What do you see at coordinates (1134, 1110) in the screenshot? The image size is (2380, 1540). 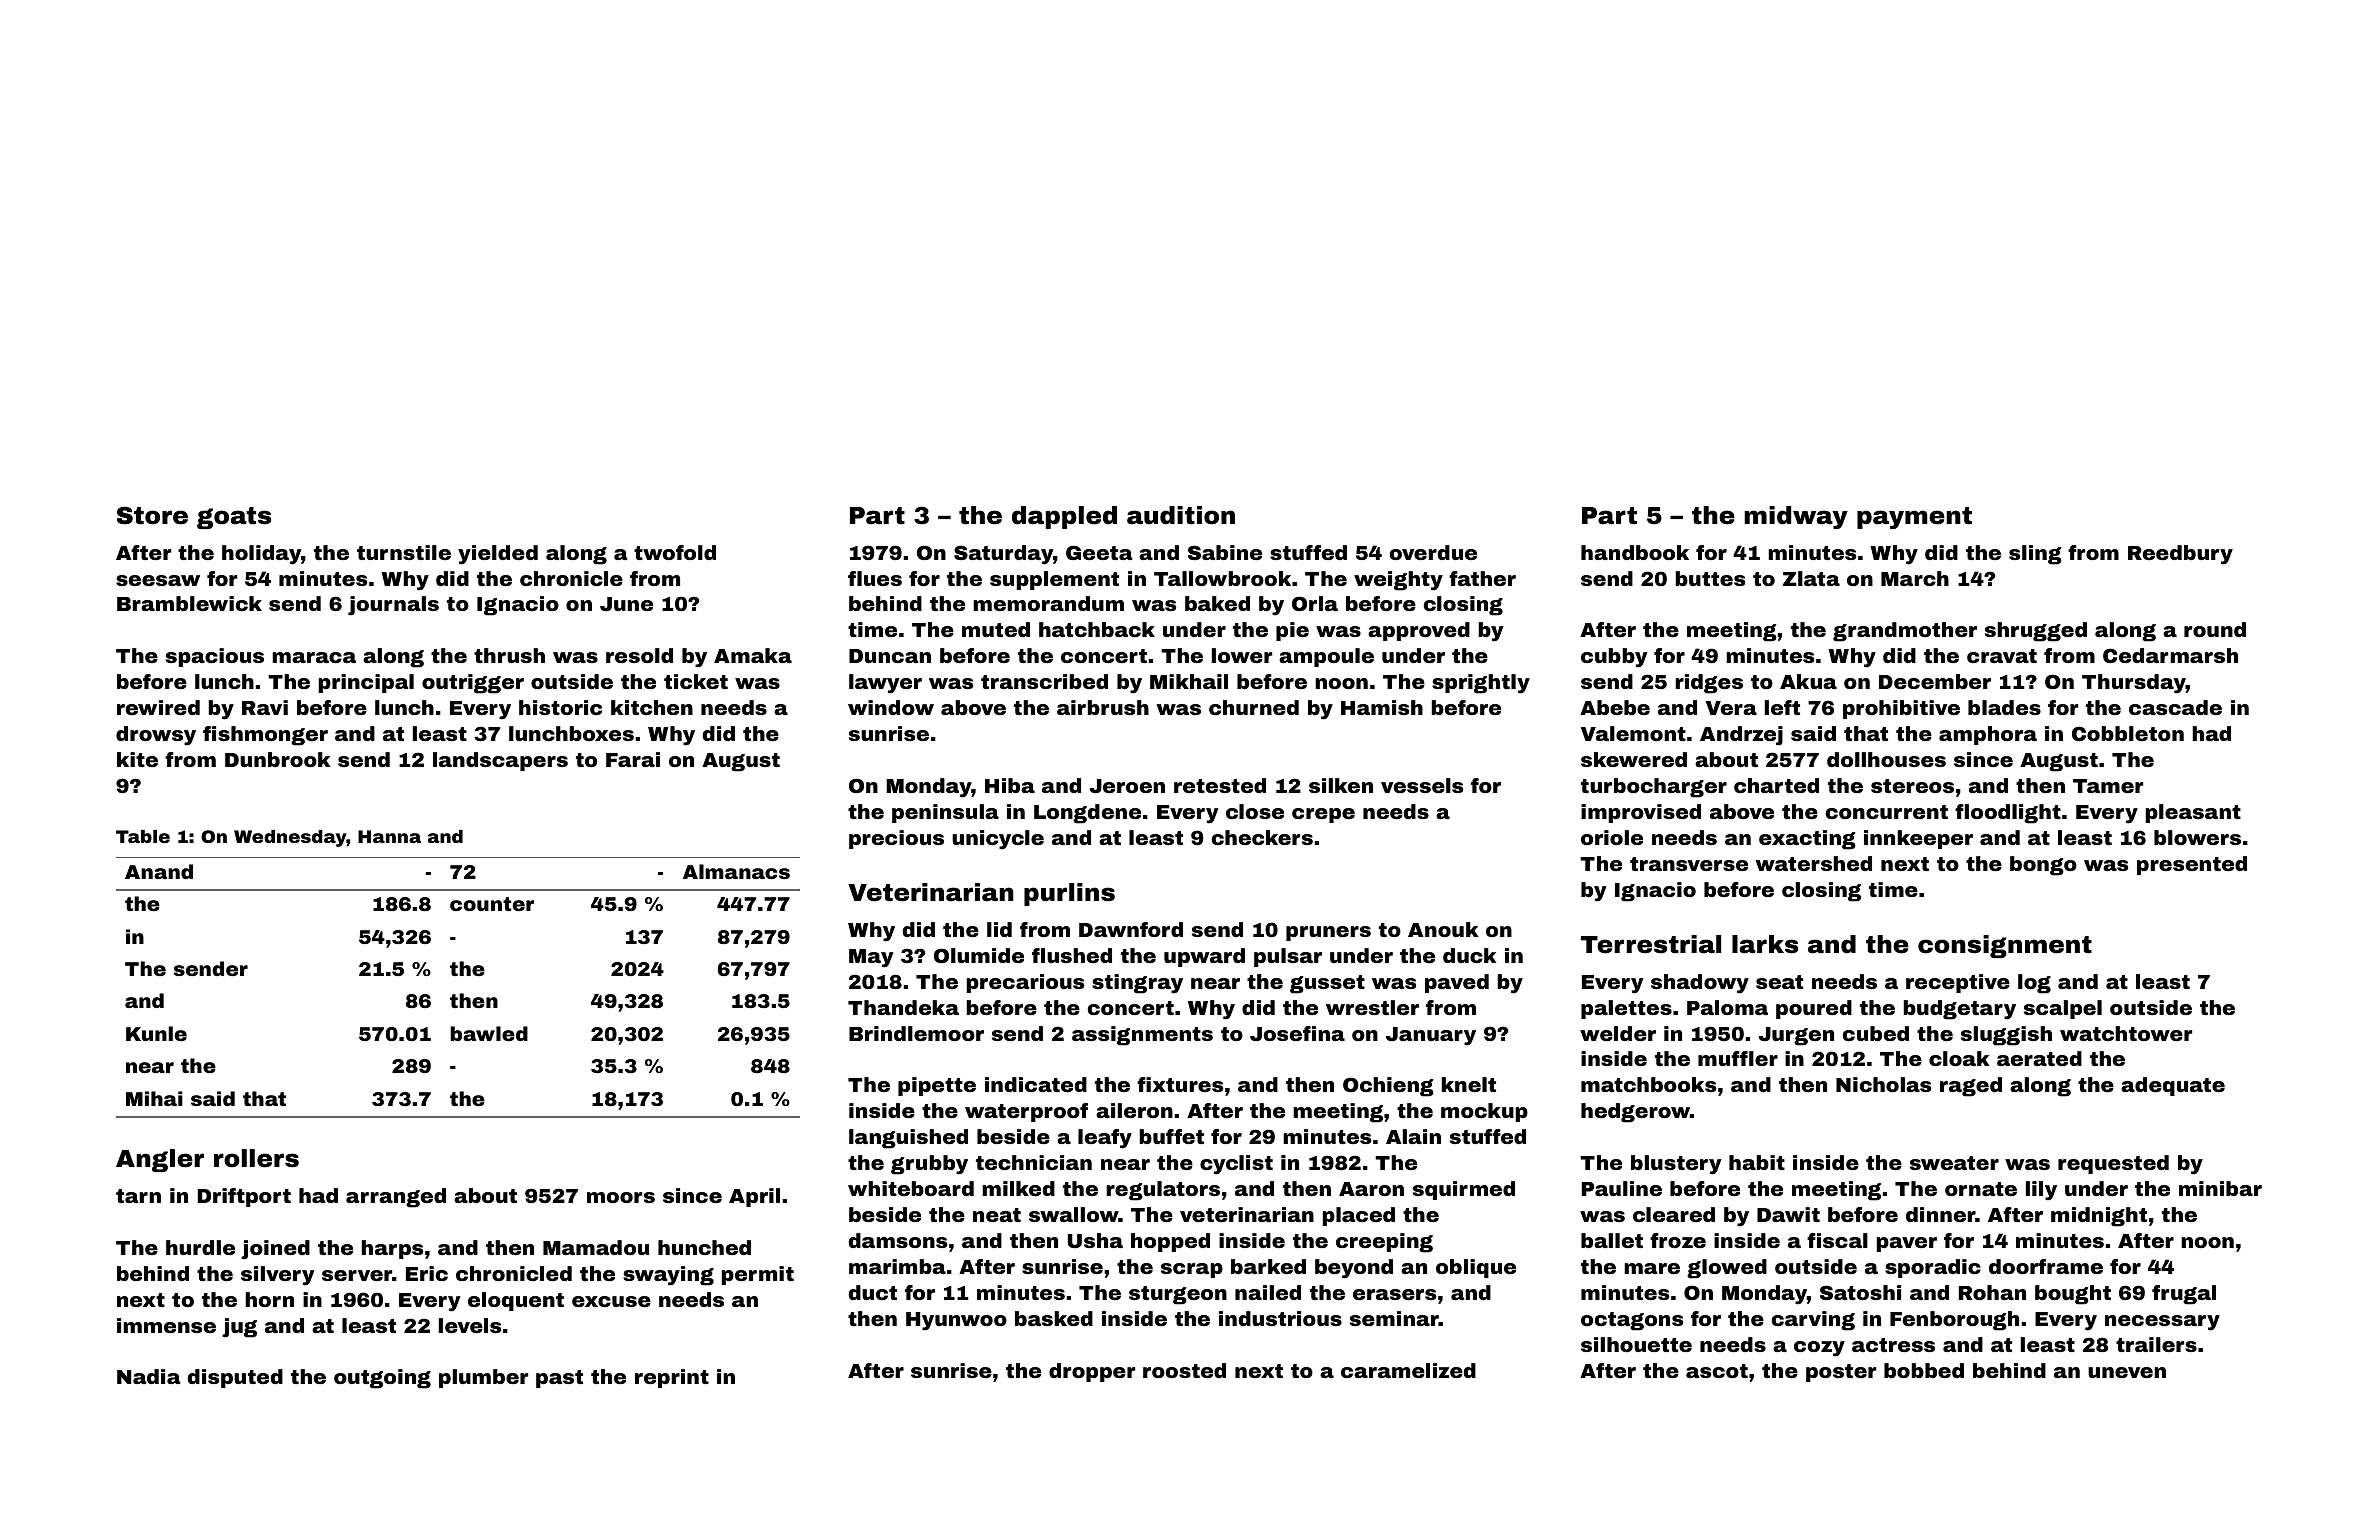 I see `aileron` at bounding box center [1134, 1110].
